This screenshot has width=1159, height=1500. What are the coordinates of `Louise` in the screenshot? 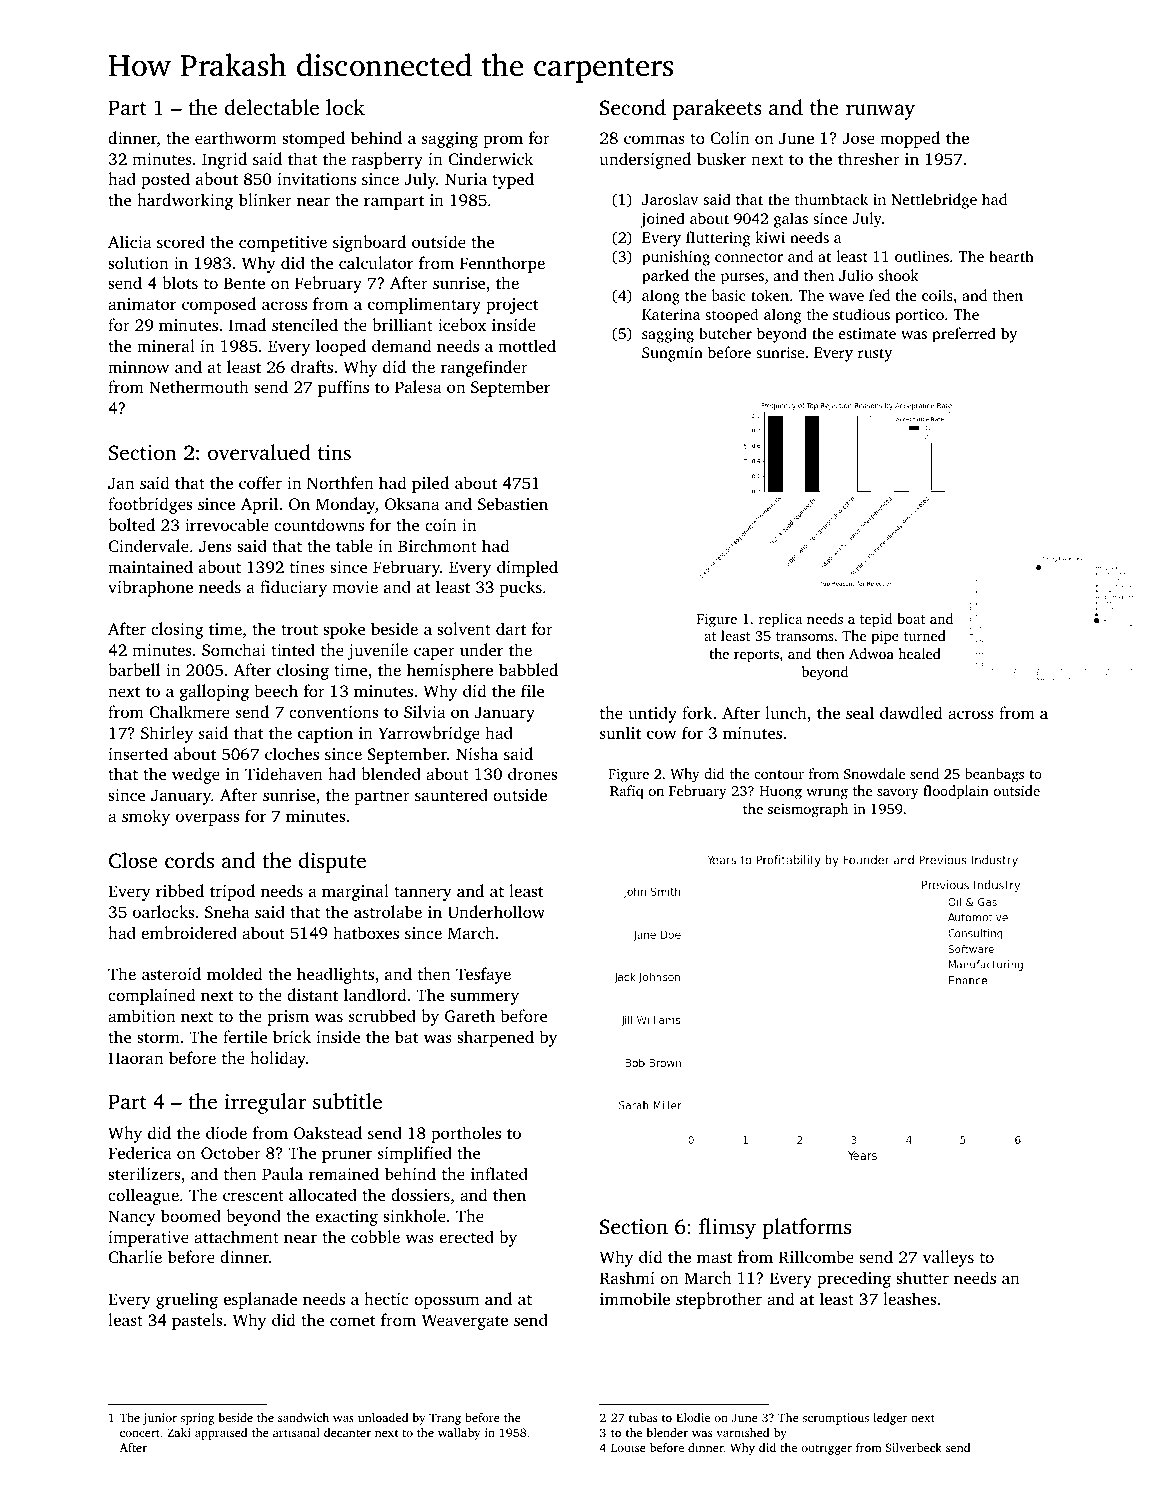 It's located at (628, 1447).
